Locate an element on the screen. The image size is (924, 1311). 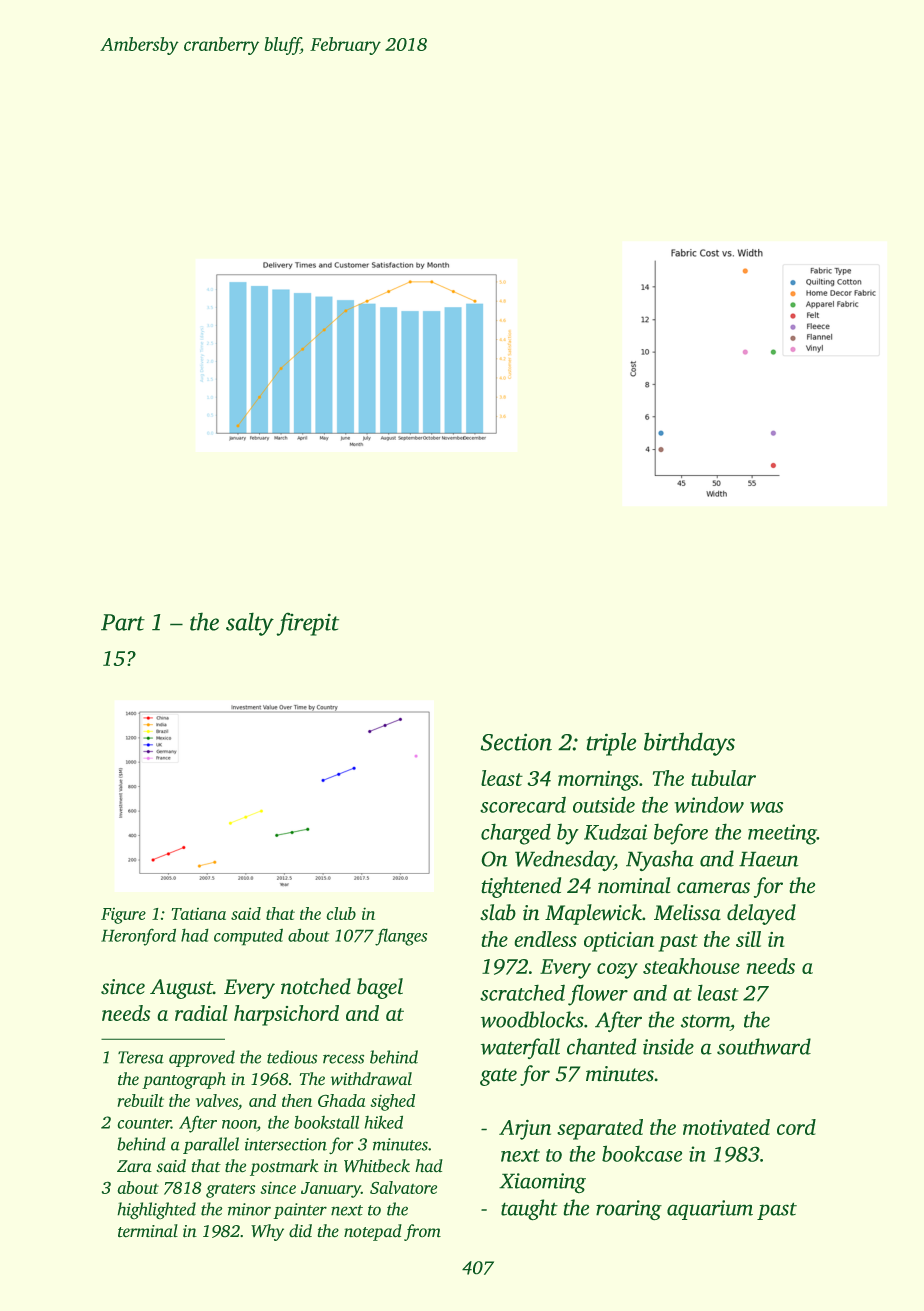
scorecard is located at coordinates (523, 804).
